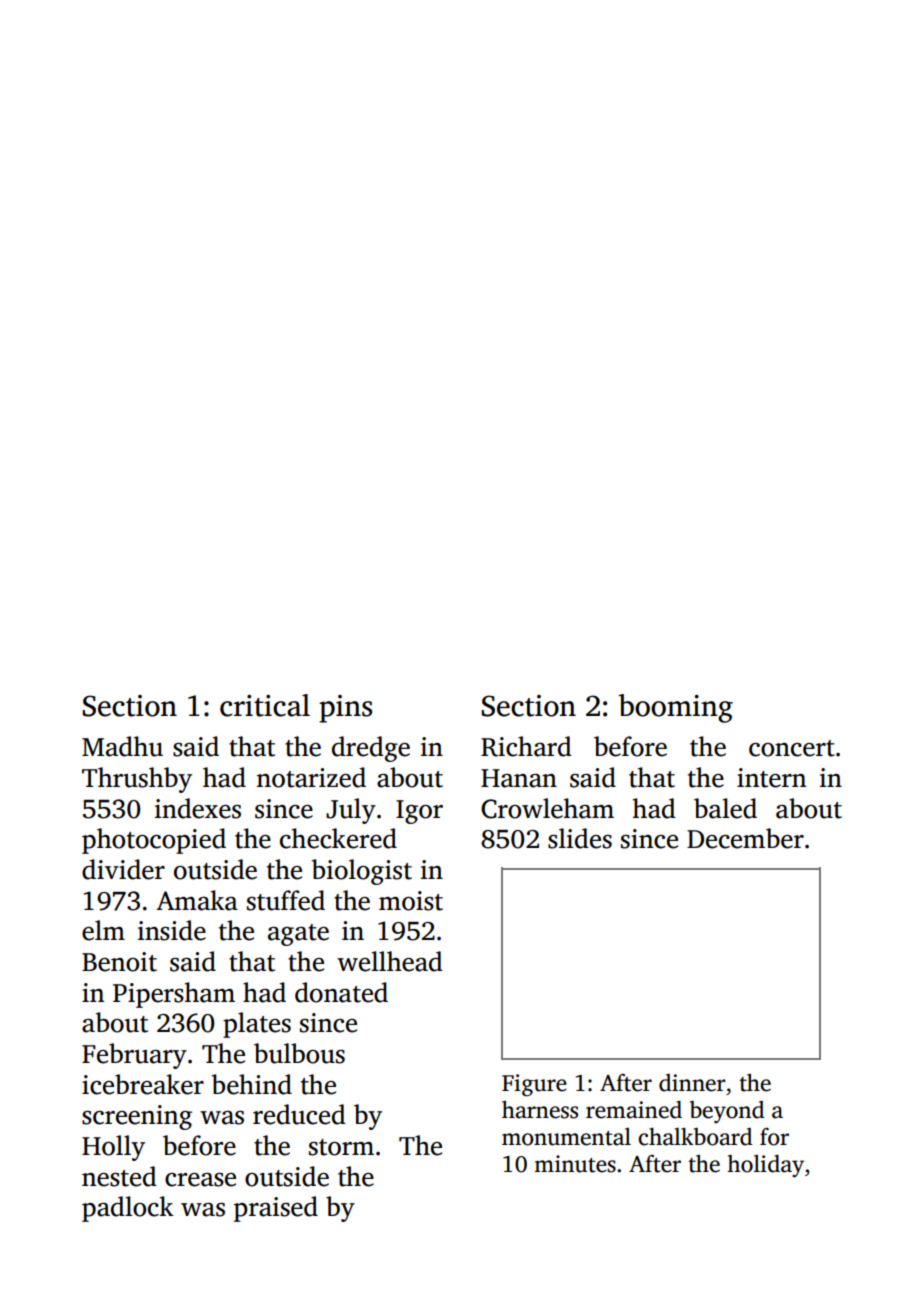 The height and width of the screenshot is (1311, 924). What do you see at coordinates (411, 901) in the screenshot?
I see `moist` at bounding box center [411, 901].
